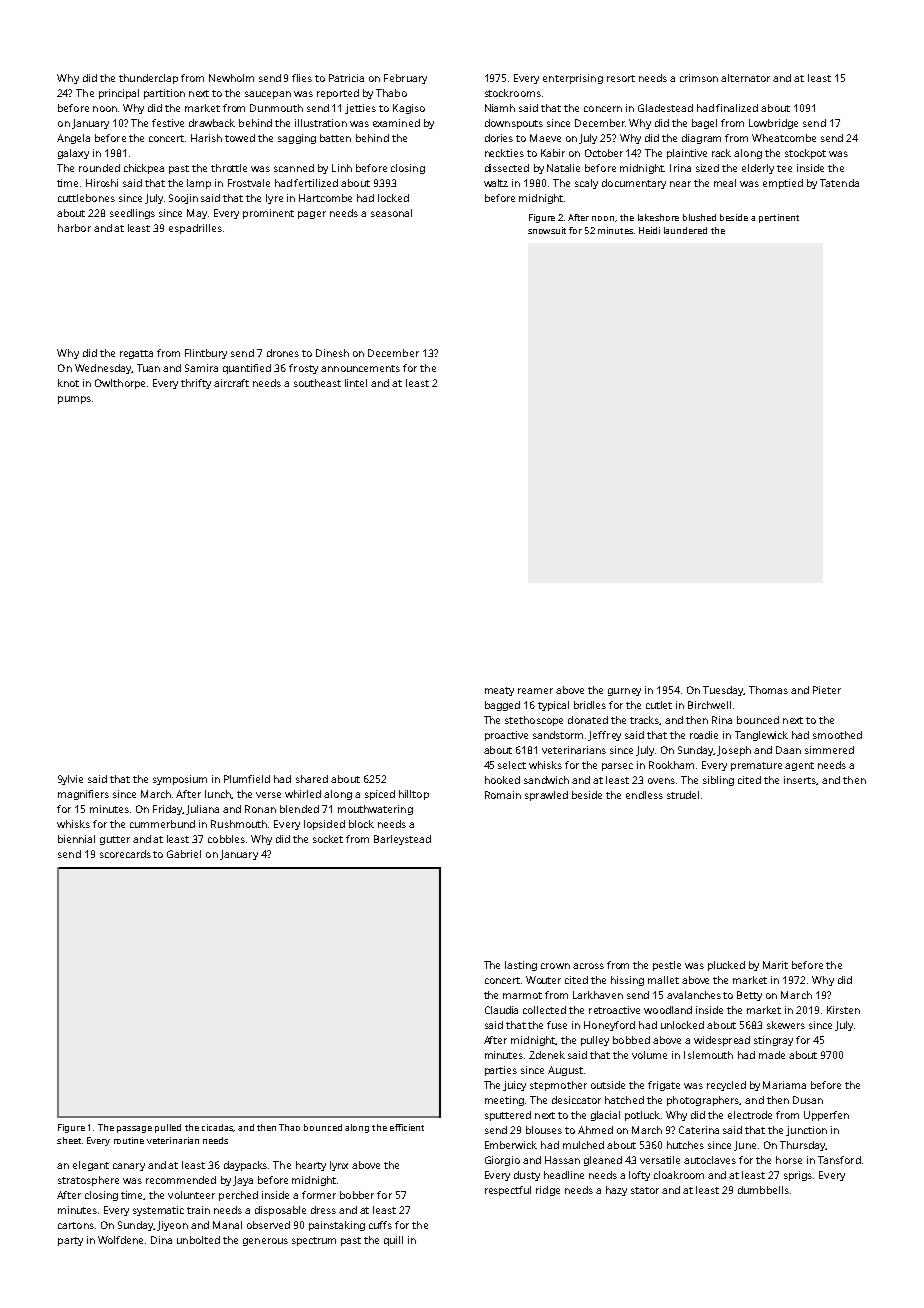  What do you see at coordinates (265, 1242) in the image?
I see `generous` at bounding box center [265, 1242].
